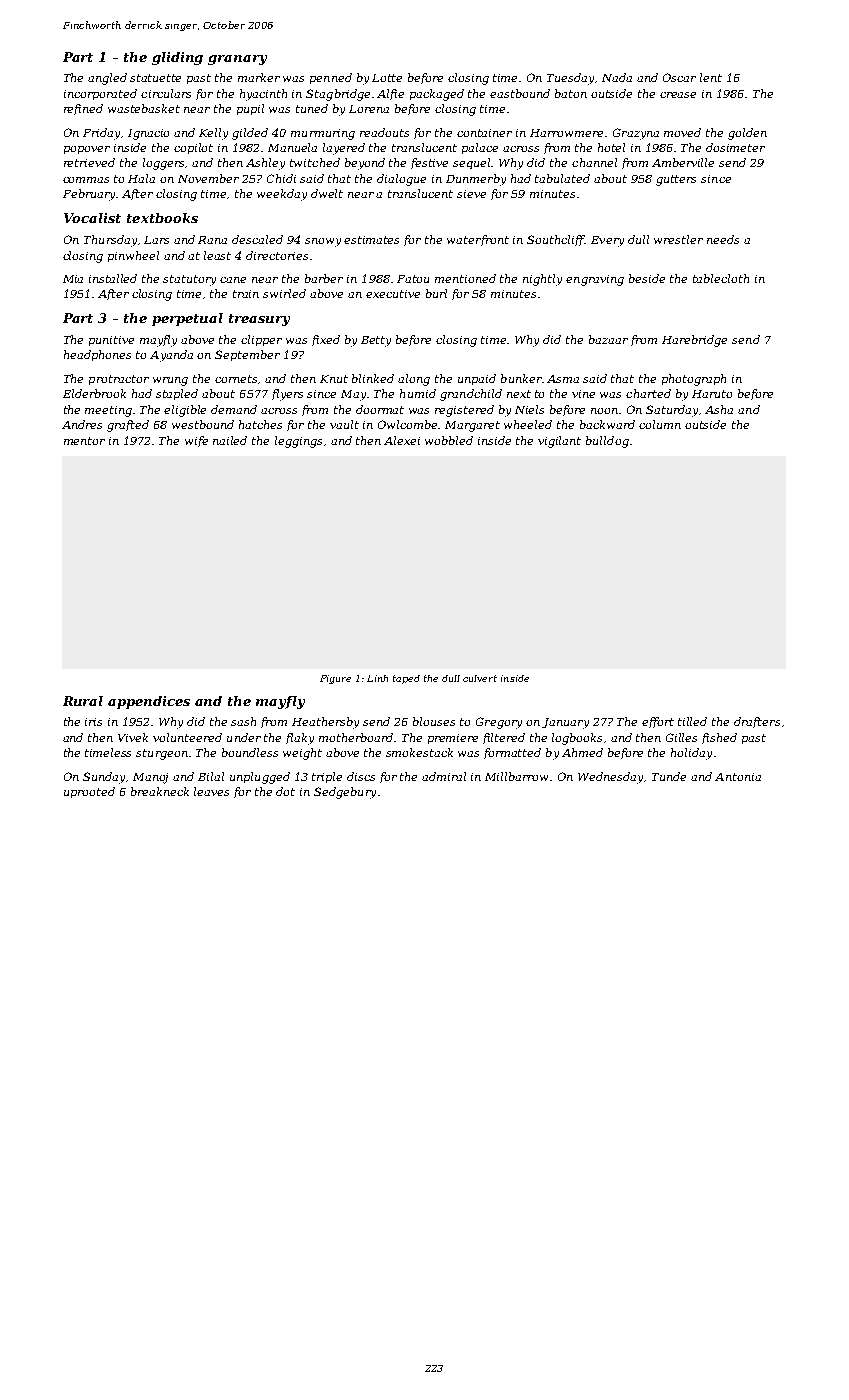 This page has height=1400, width=849. What do you see at coordinates (719, 409) in the page?
I see `Asha` at bounding box center [719, 409].
